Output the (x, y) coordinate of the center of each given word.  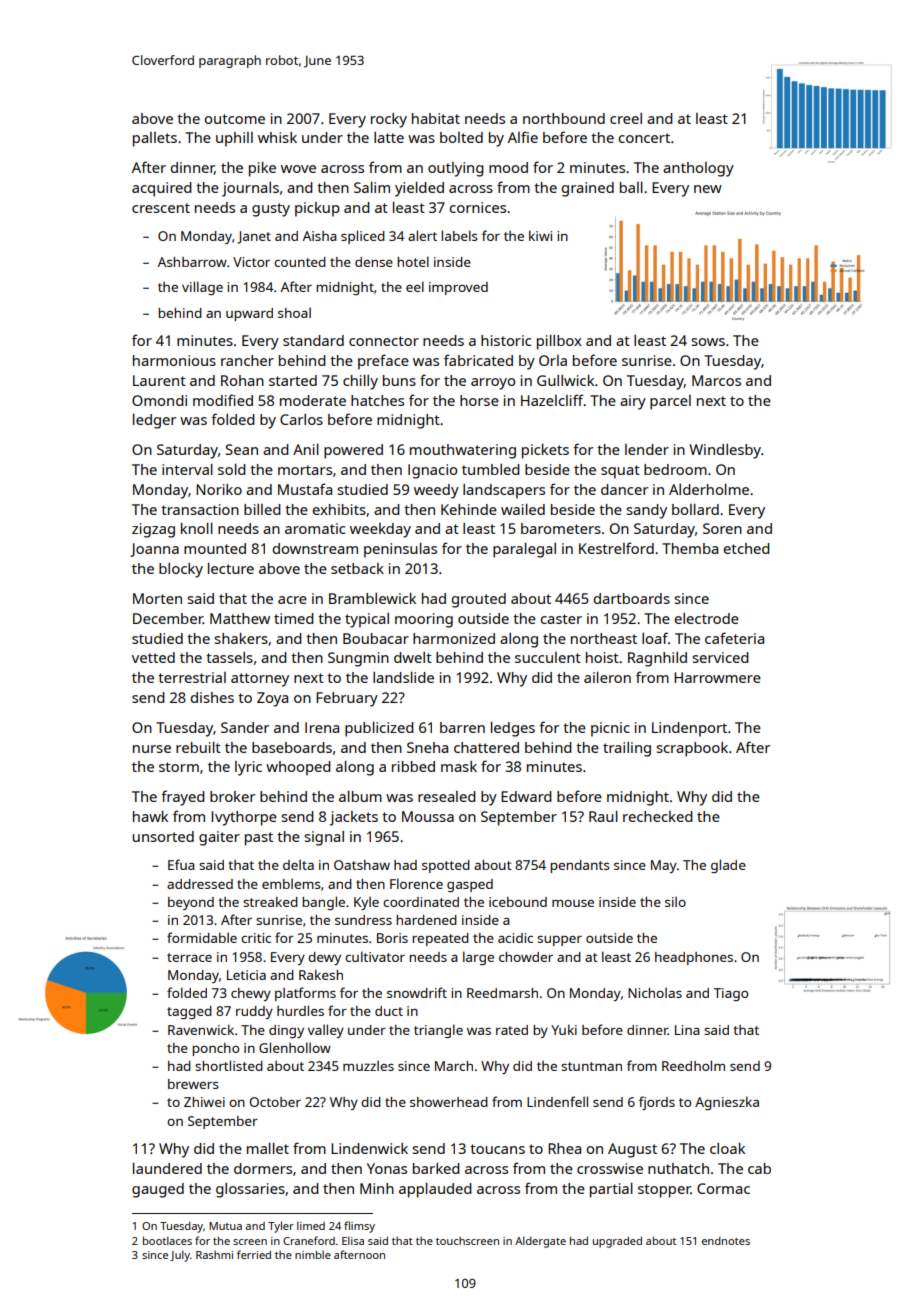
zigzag (153, 530)
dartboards (631, 598)
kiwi (540, 235)
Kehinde (469, 509)
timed (294, 618)
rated (512, 1030)
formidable (202, 937)
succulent (548, 657)
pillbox (559, 342)
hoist (602, 657)
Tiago (731, 994)
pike (262, 169)
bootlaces (167, 1240)
